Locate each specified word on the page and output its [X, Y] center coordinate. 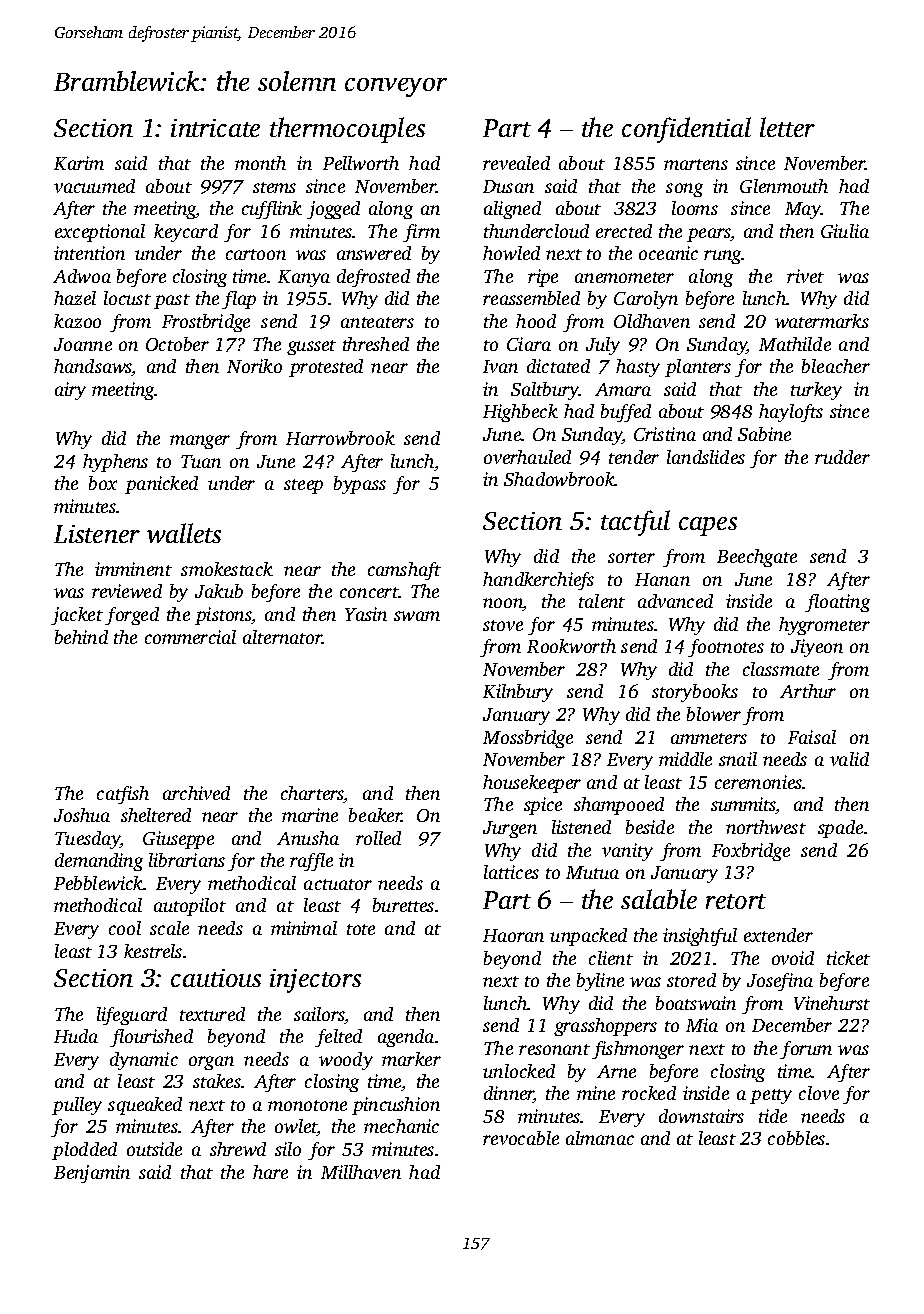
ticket [848, 958]
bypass [360, 485]
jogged [333, 210]
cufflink [272, 210]
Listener [97, 534]
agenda [406, 1038]
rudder [842, 457]
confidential [686, 130]
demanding [99, 862]
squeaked [145, 1106]
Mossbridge [528, 739]
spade [840, 829]
